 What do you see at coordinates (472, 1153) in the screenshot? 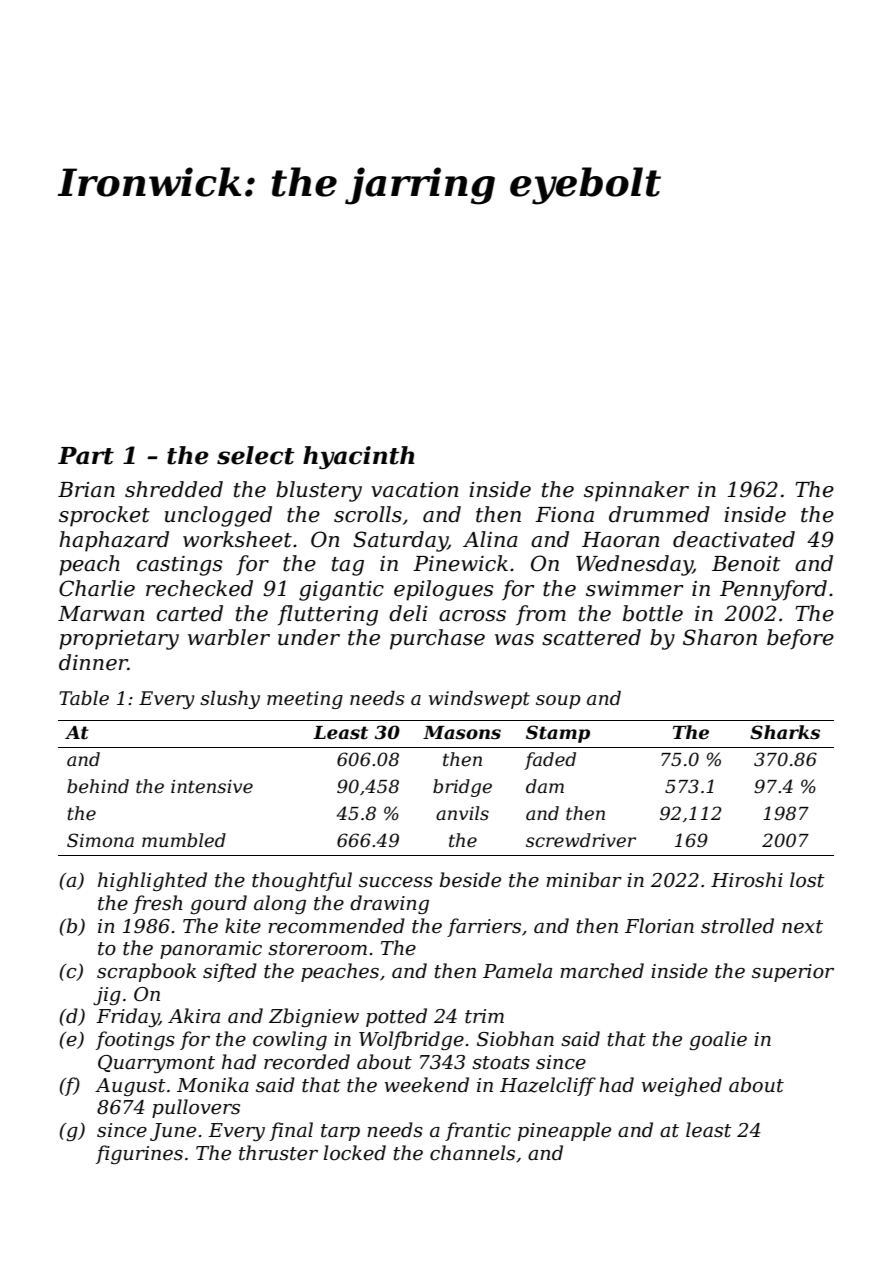
I see `channels` at bounding box center [472, 1153].
